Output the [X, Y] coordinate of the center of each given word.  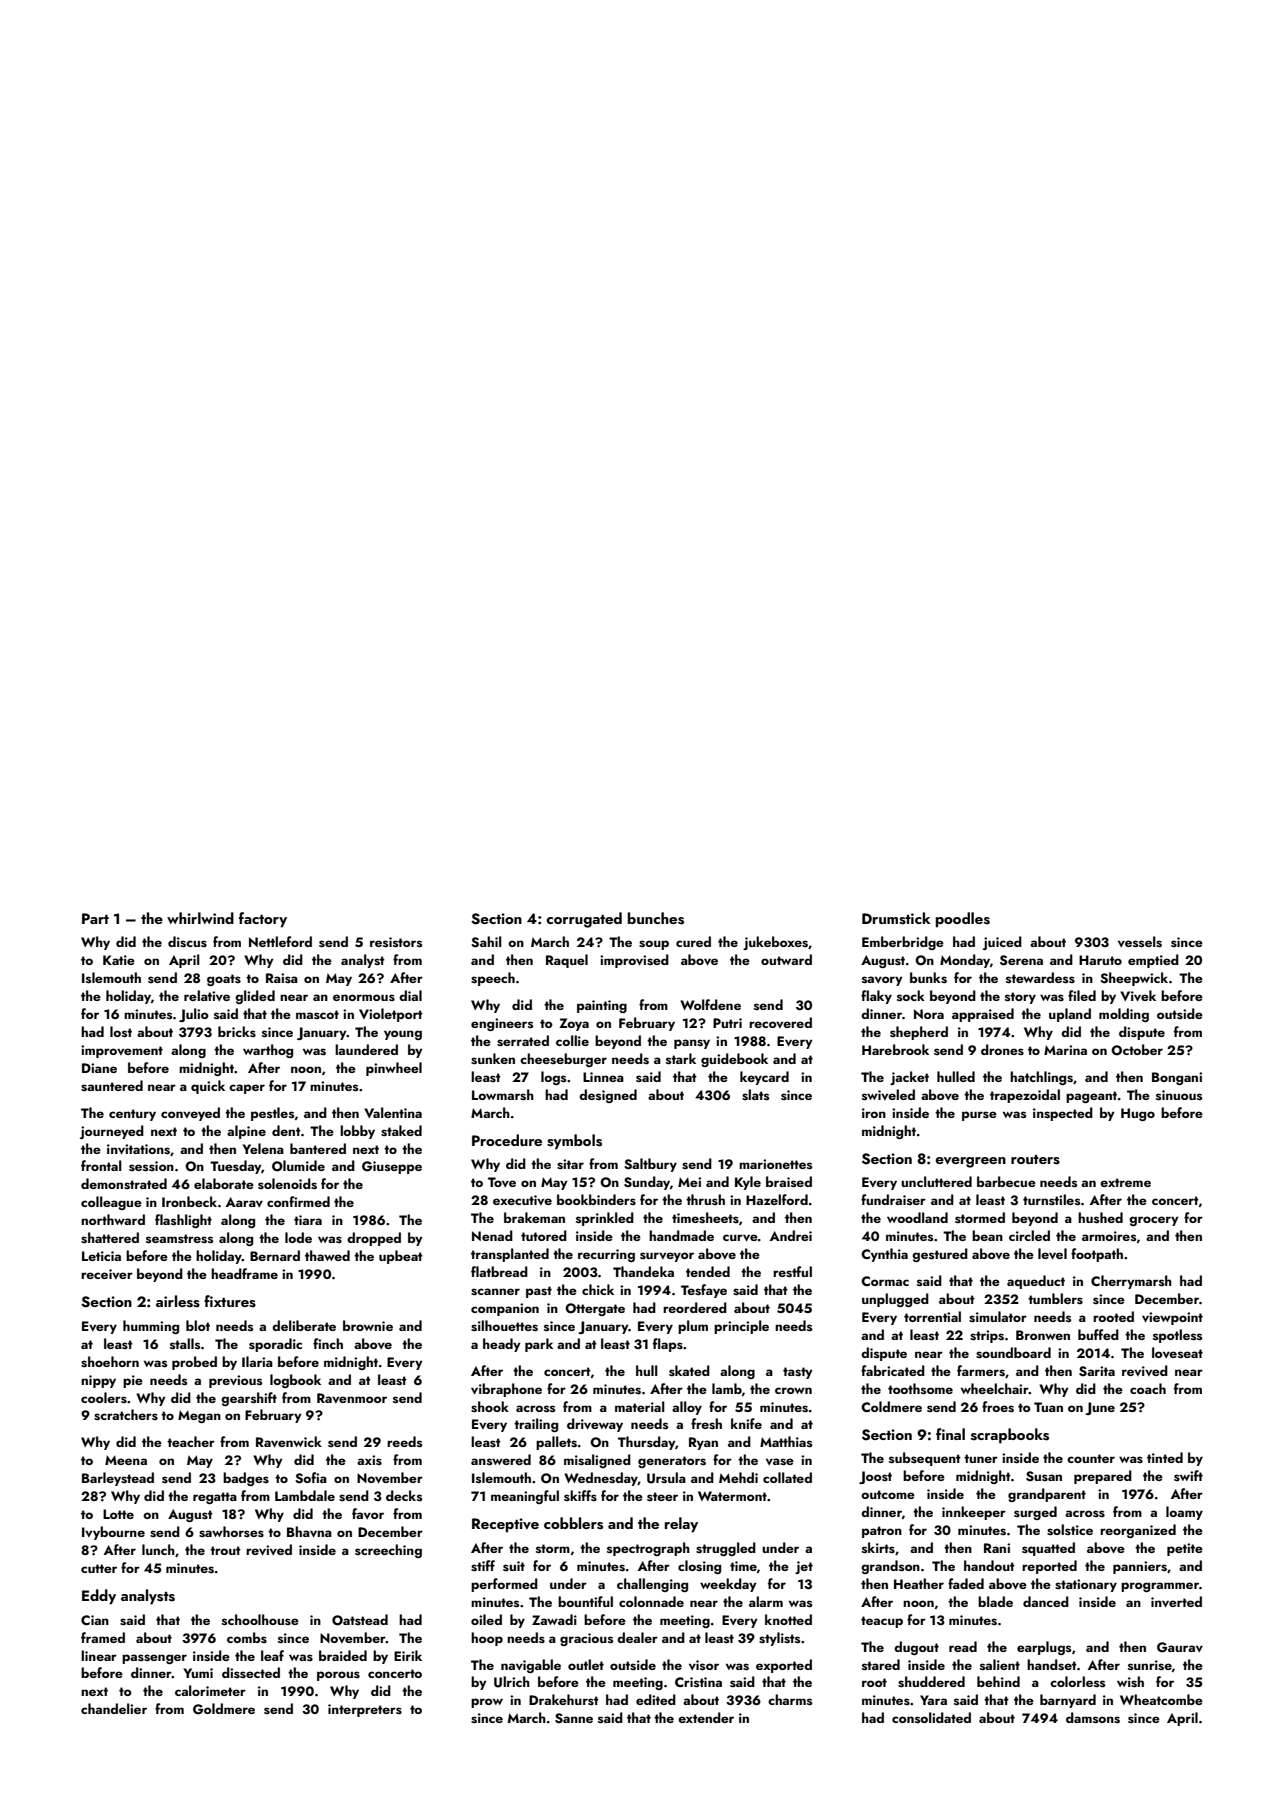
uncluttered [936, 1181]
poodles [963, 920]
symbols [574, 1142]
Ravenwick [289, 1442]
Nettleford [280, 941]
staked [401, 1131]
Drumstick [896, 918]
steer [662, 1496]
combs [247, 1637]
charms [790, 1699]
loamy [1184, 1513]
